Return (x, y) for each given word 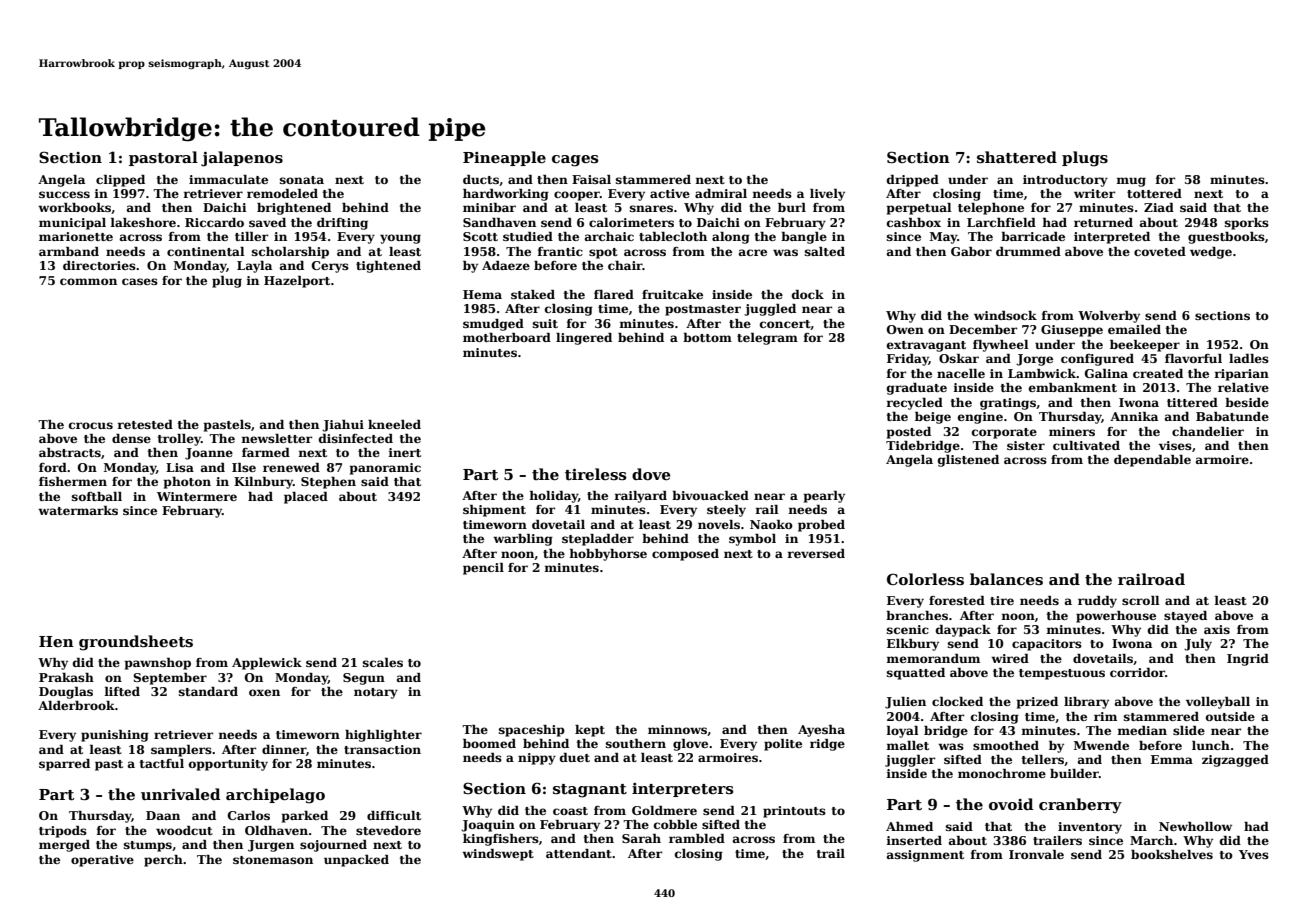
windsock (1005, 315)
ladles (1249, 358)
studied (528, 236)
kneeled (394, 424)
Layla (254, 267)
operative (102, 861)
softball (97, 496)
